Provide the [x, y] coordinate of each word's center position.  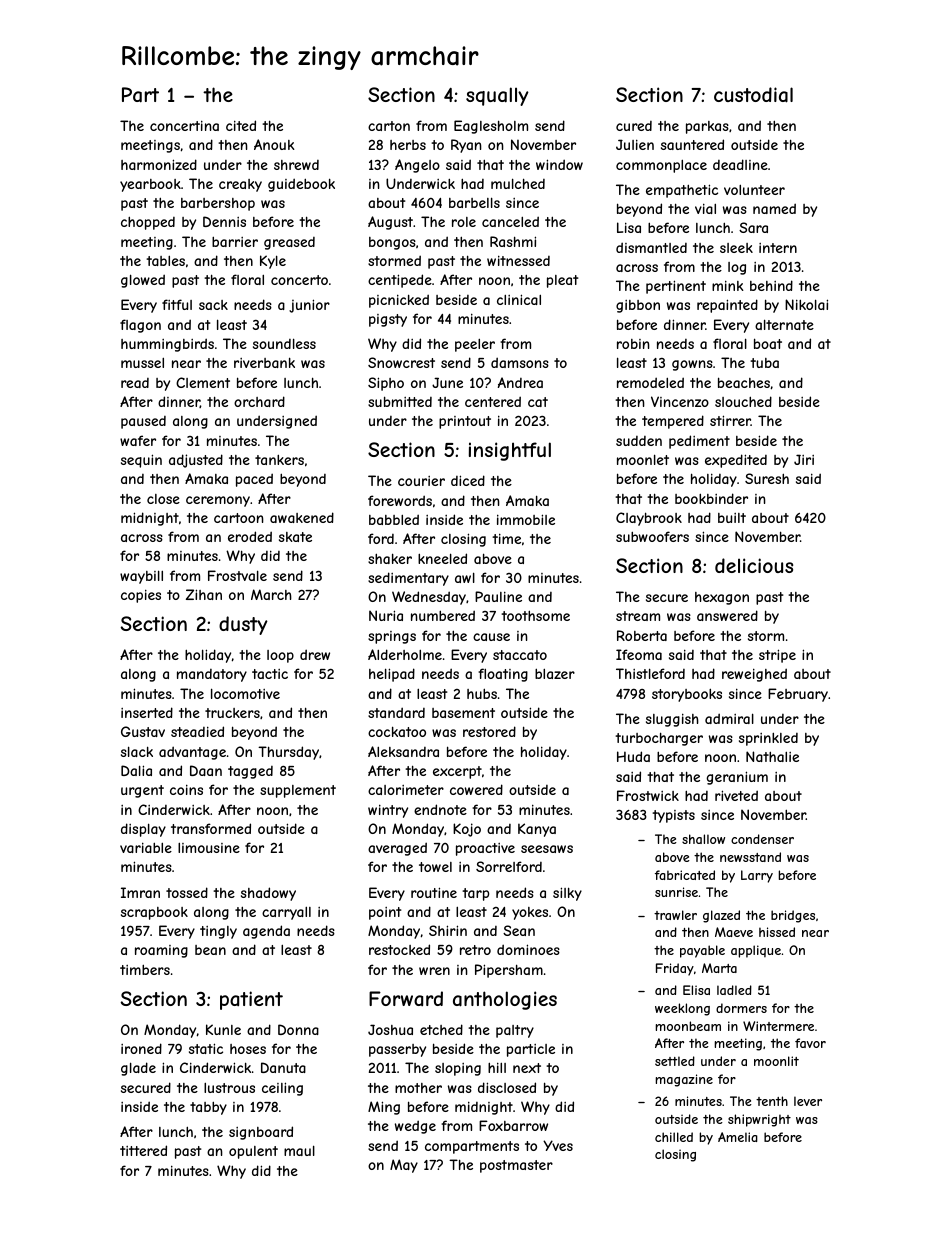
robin [633, 344]
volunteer [754, 190]
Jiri [804, 459]
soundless [284, 343]
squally [497, 96]
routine [434, 892]
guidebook [301, 185]
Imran [140, 892]
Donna [298, 1029]
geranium [737, 778]
